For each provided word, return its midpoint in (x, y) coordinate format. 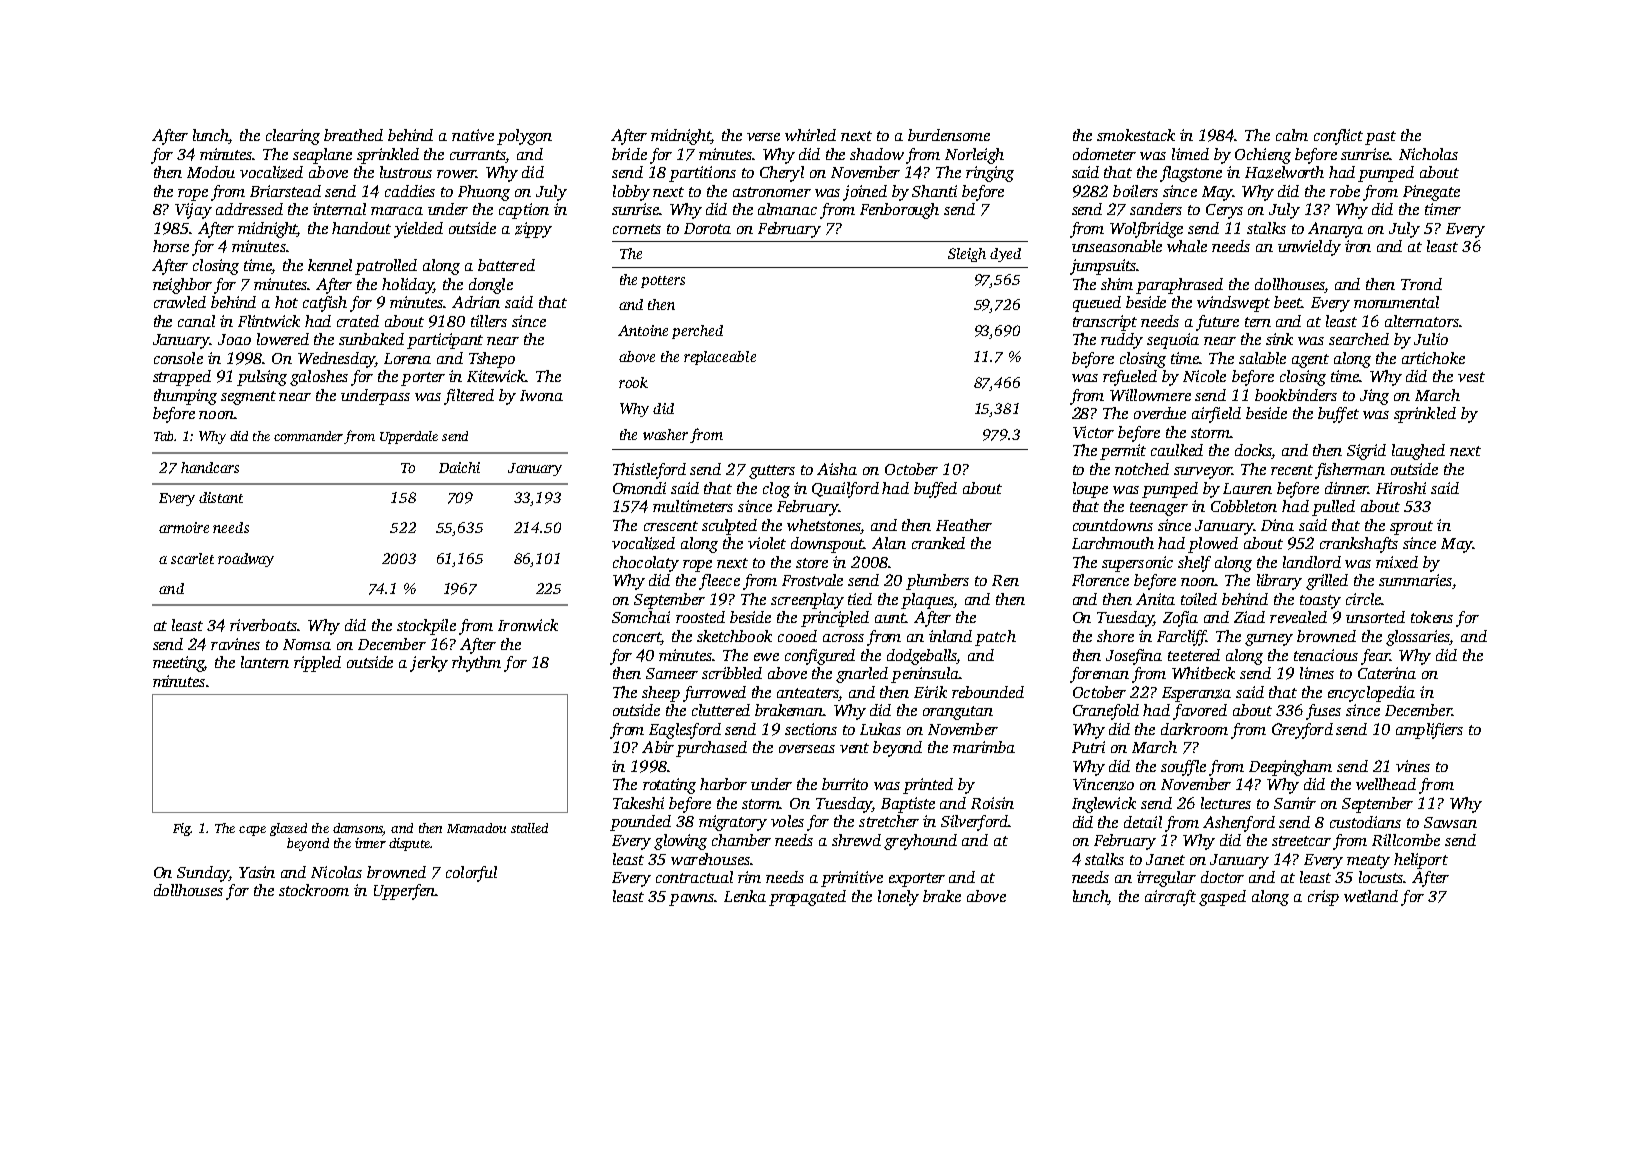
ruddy (1122, 341)
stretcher (889, 821)
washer (665, 434)
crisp (1323, 898)
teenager (1159, 509)
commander (308, 436)
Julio (1431, 339)
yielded (418, 230)
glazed (288, 829)
